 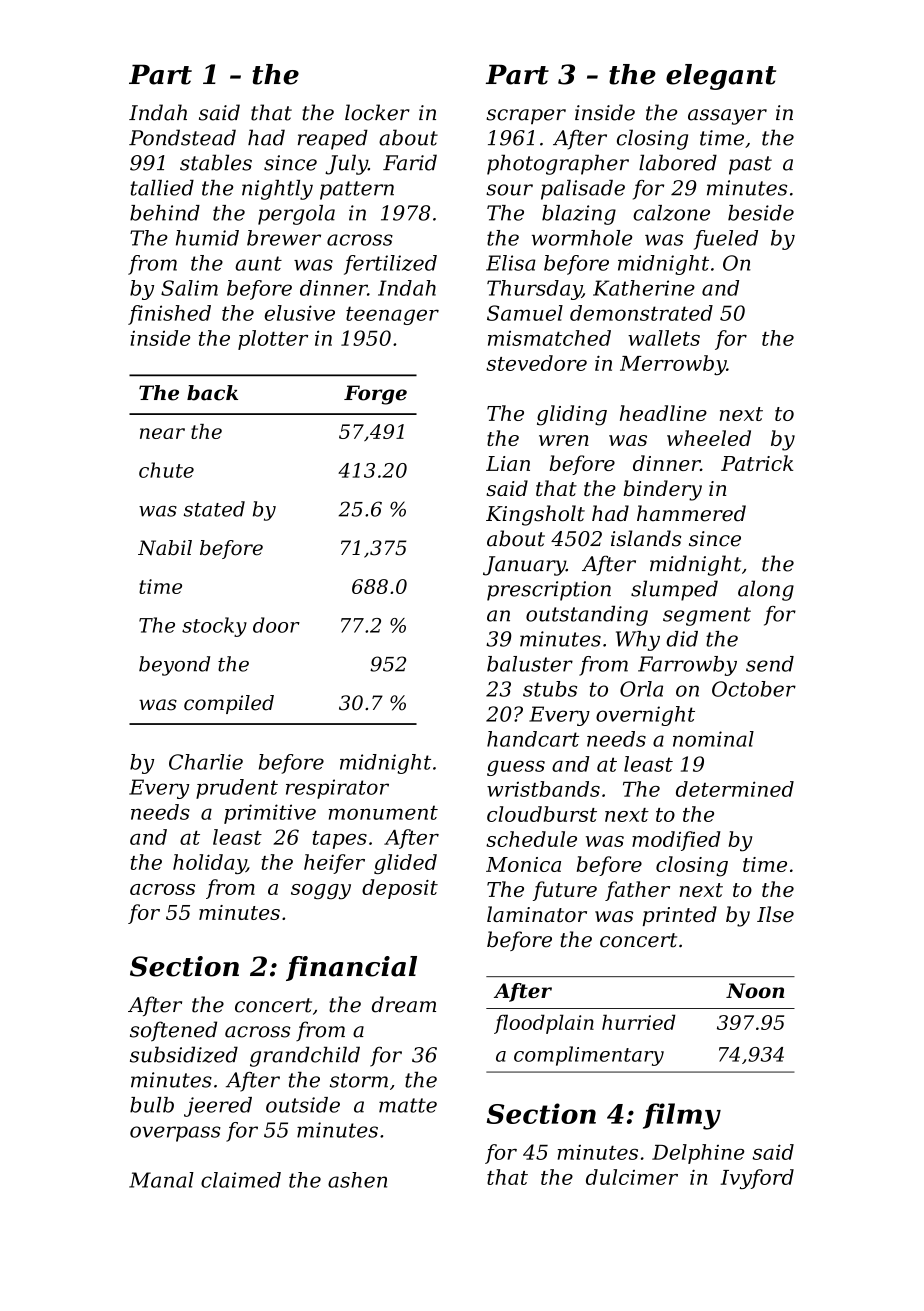 I want to click on fertilized, so click(x=390, y=265).
